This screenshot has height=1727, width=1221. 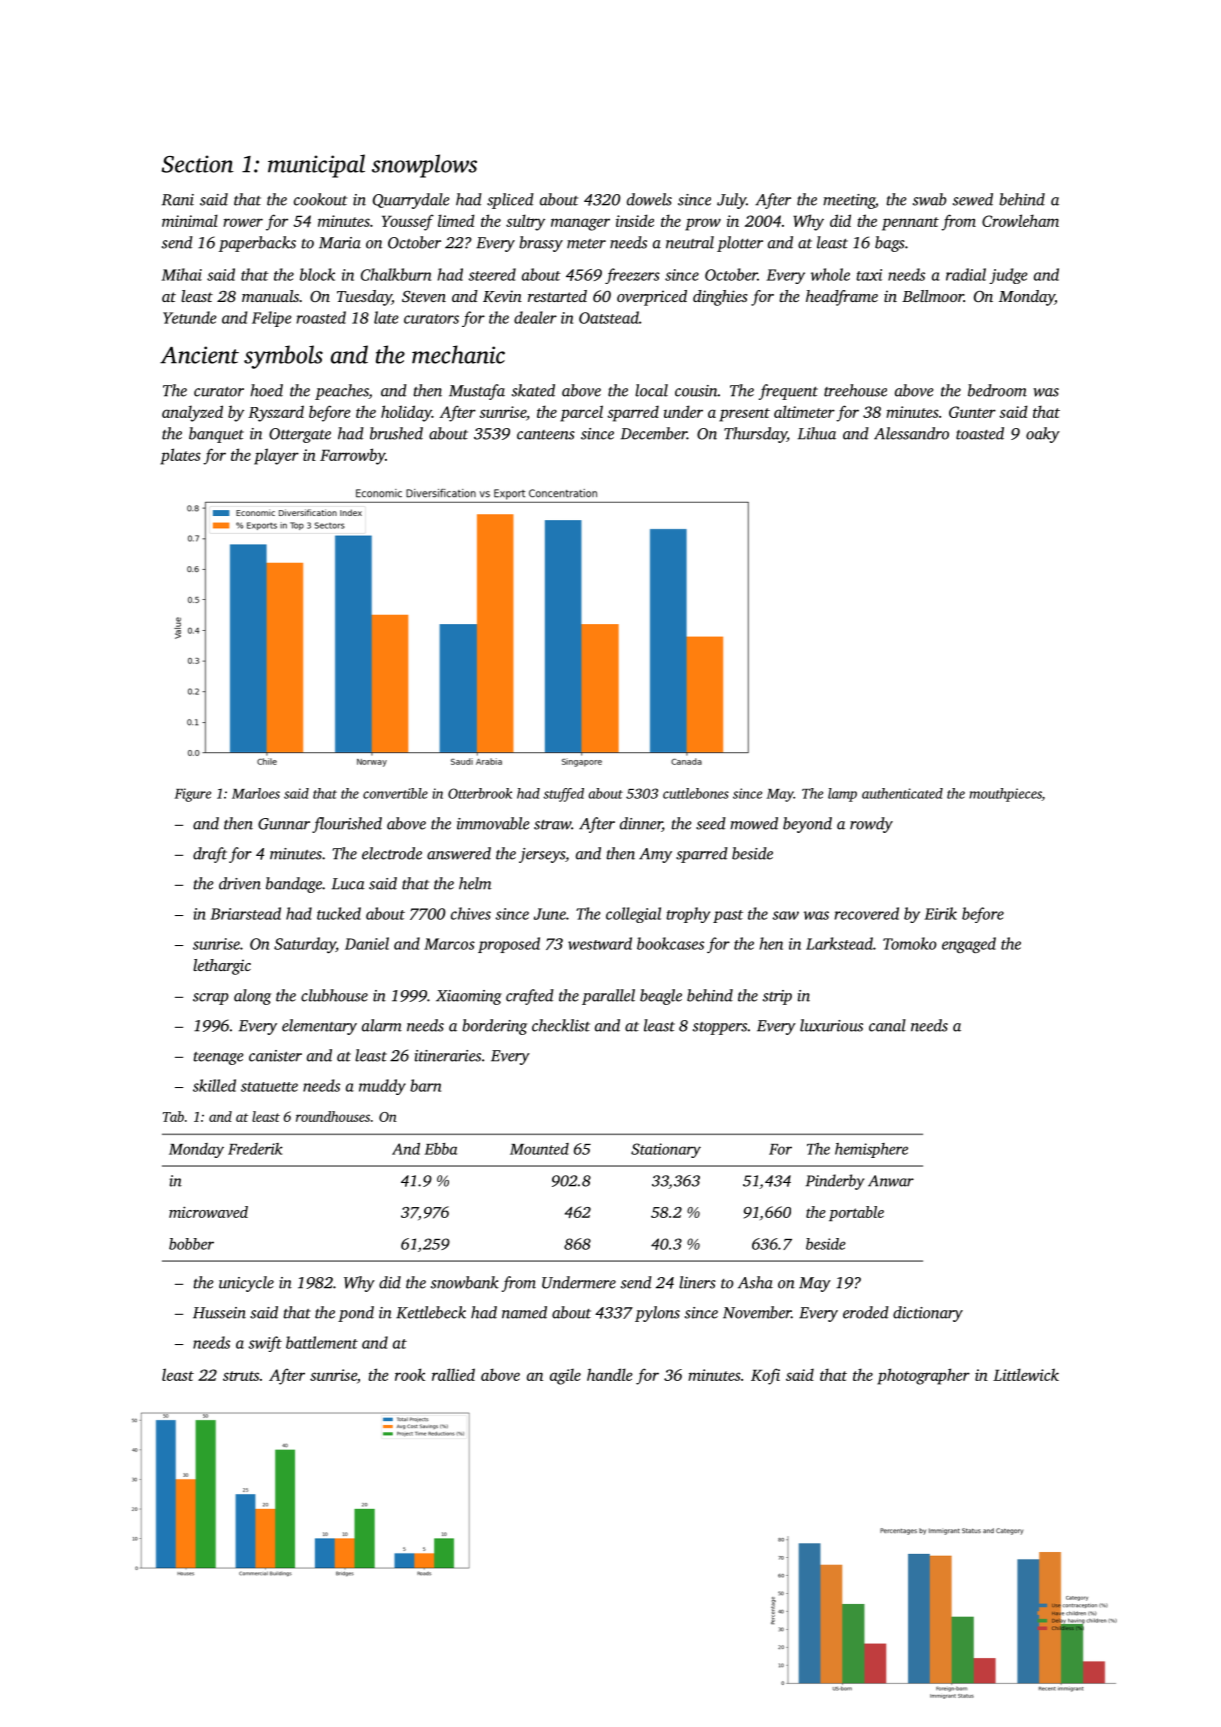 I want to click on liners, so click(x=697, y=1282).
